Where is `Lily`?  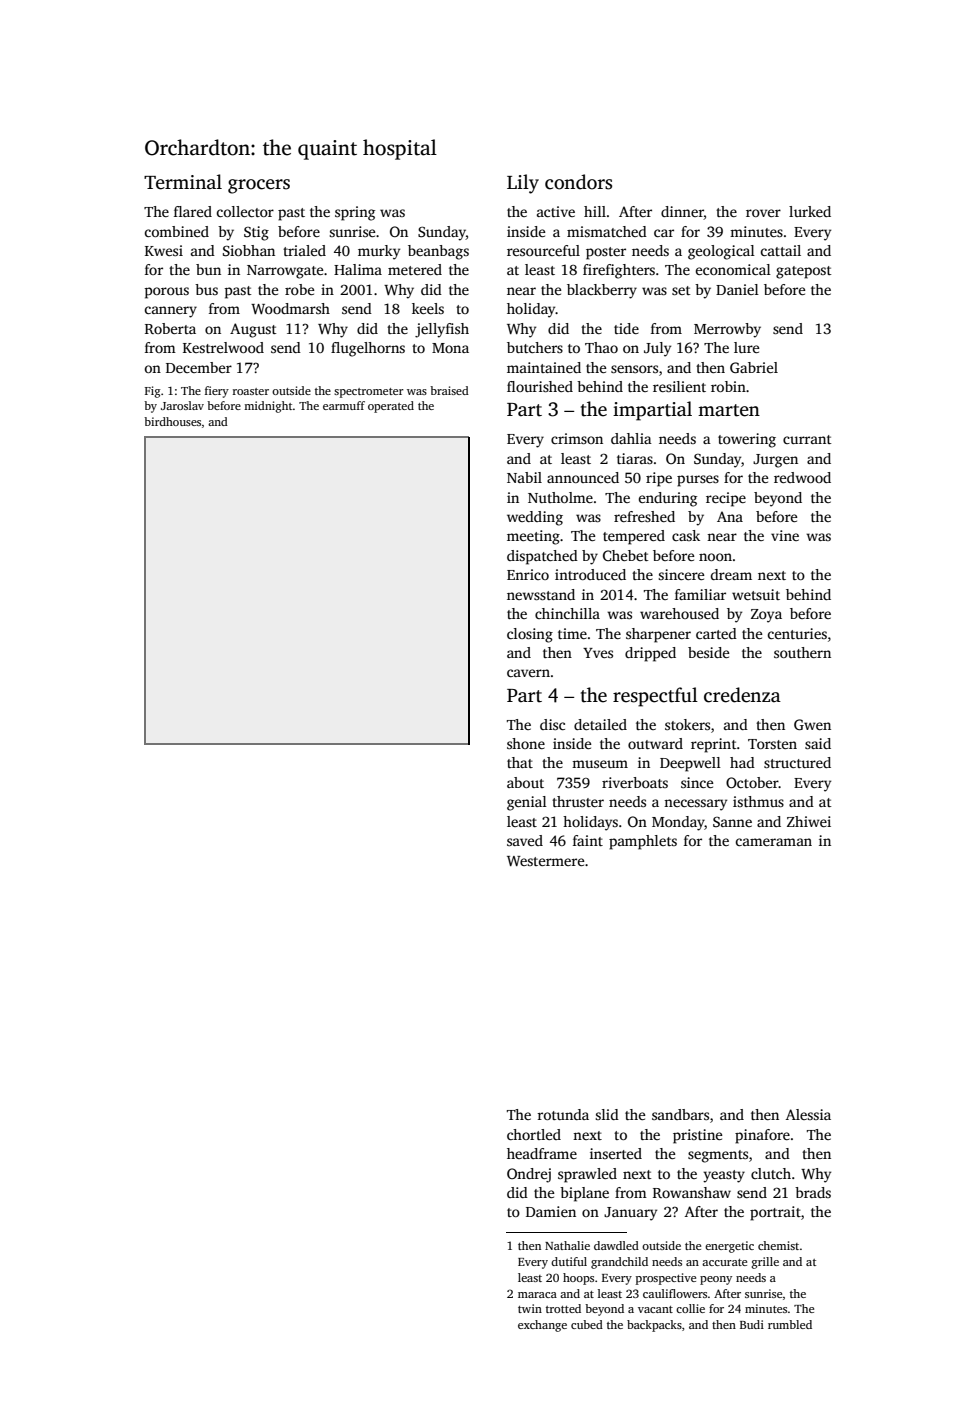 Lily is located at coordinates (523, 184).
